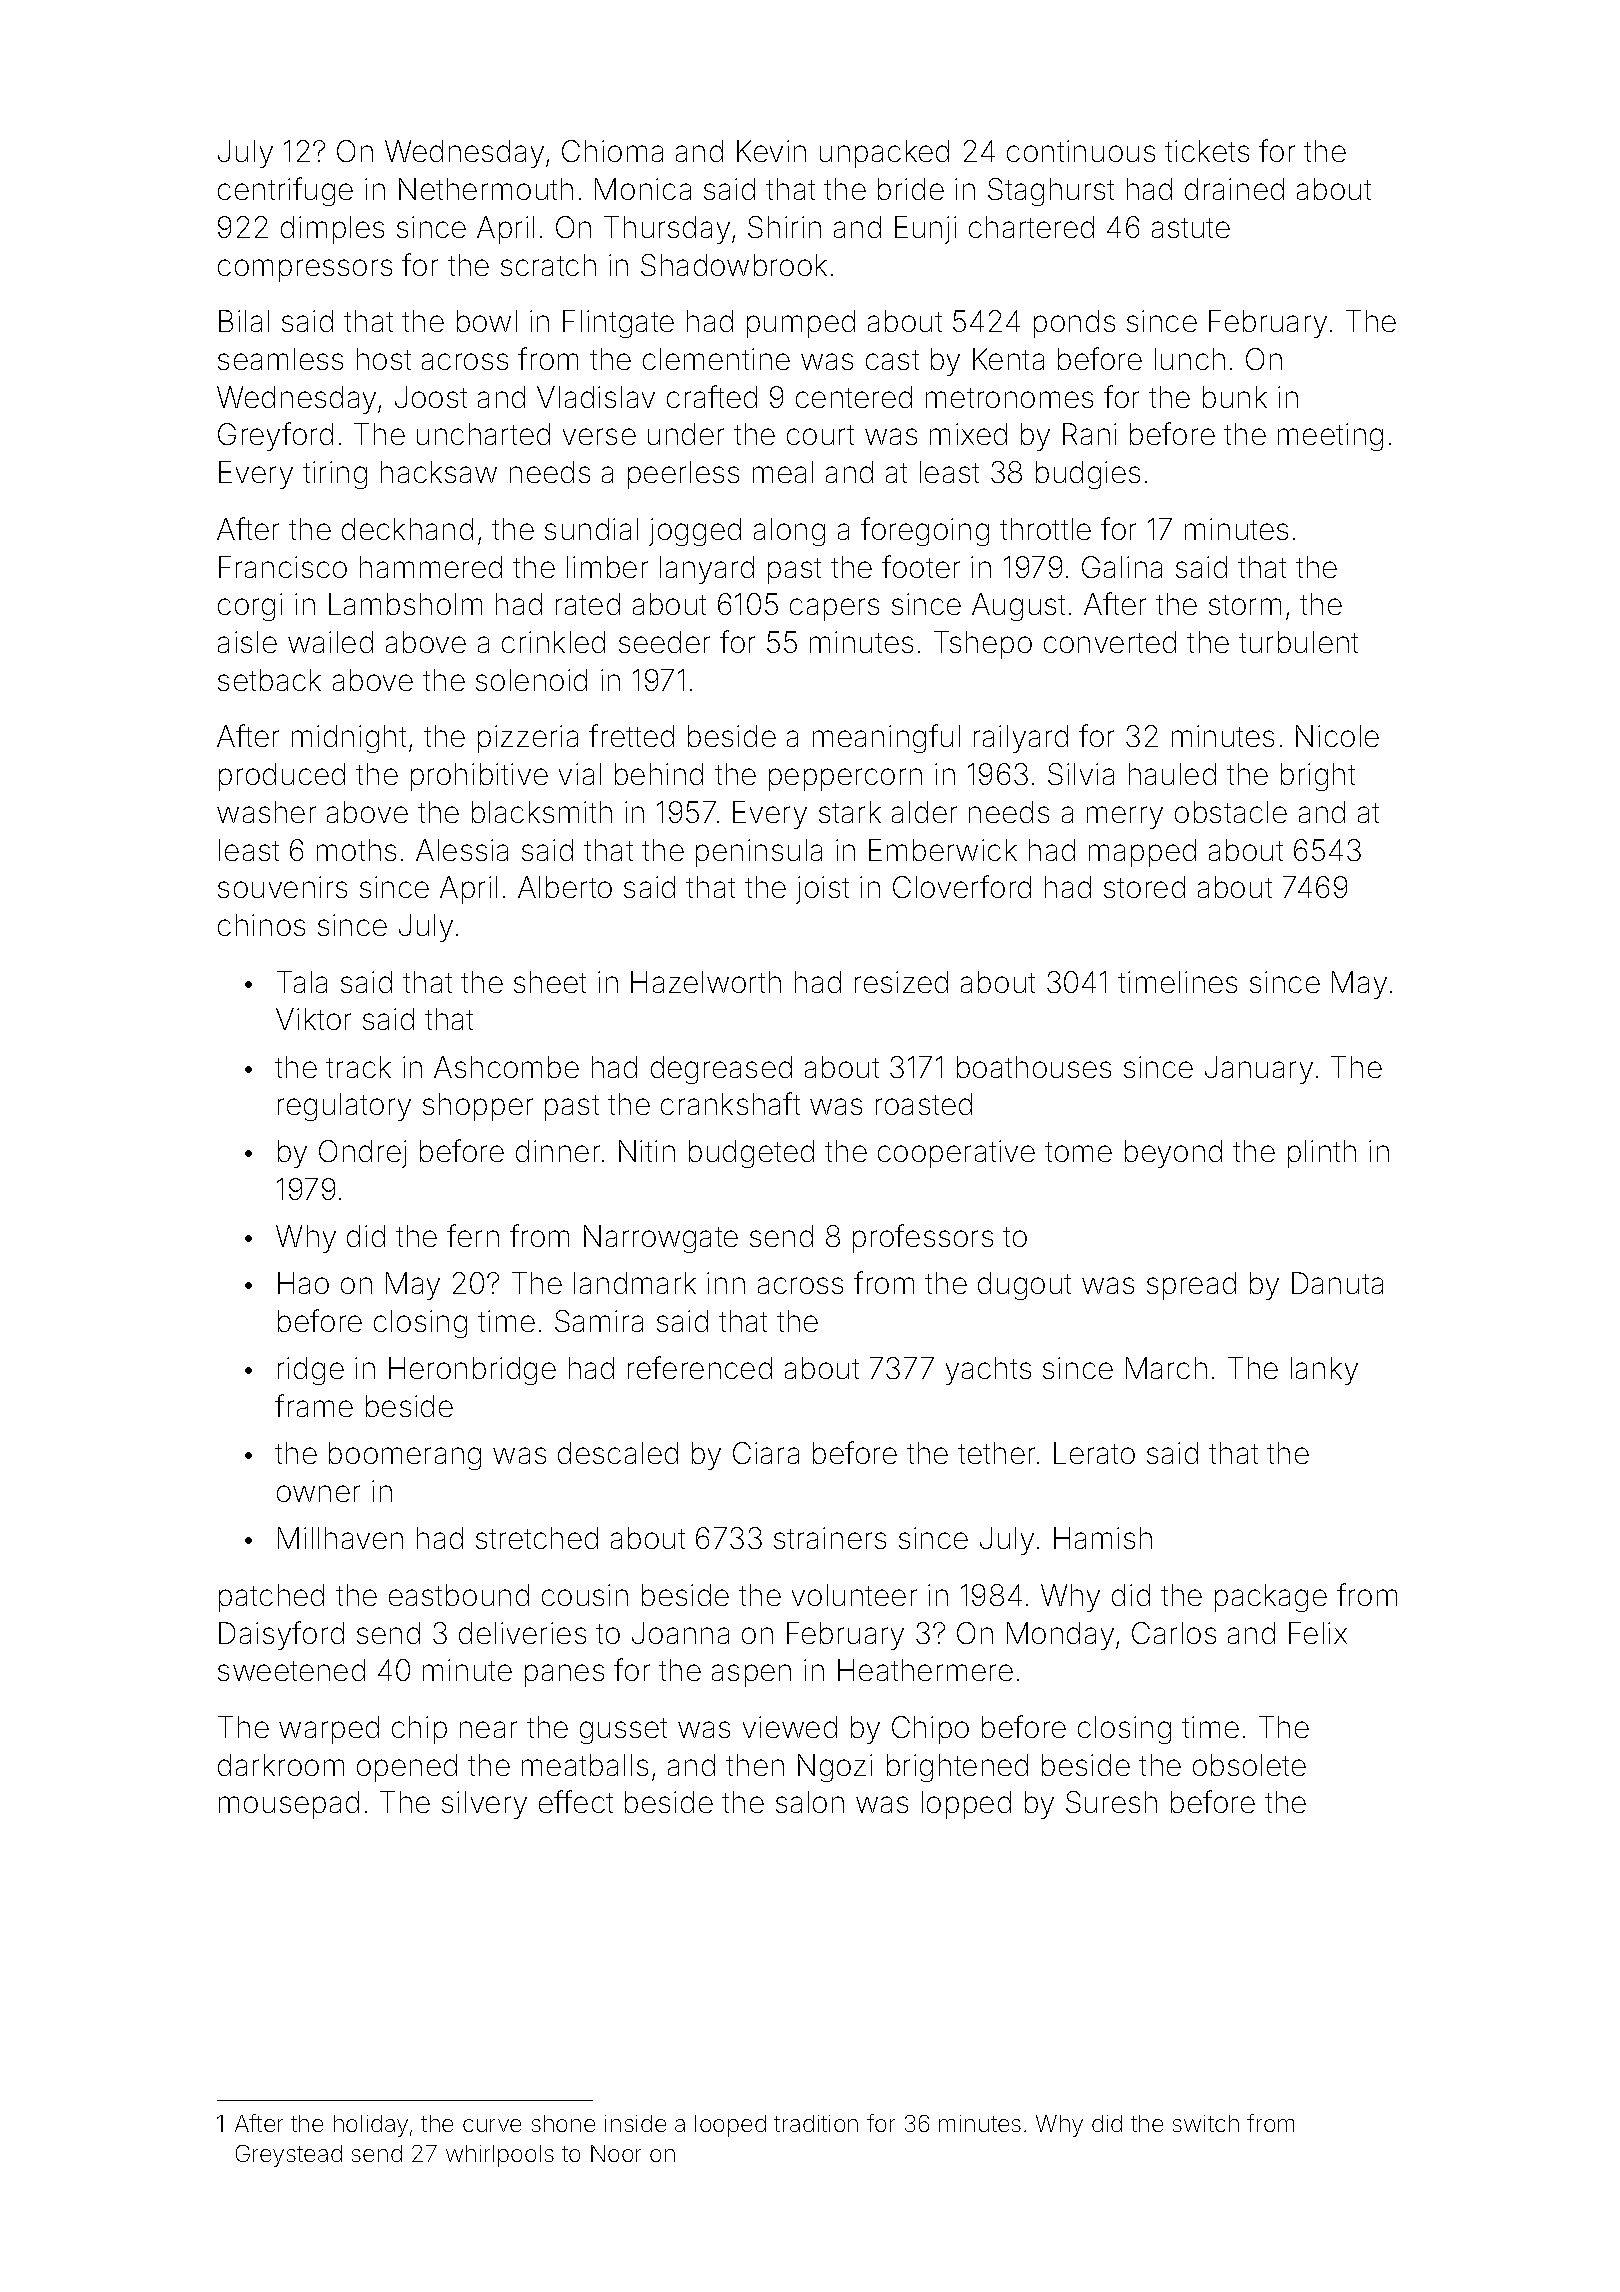 The width and height of the screenshot is (1620, 2292). Describe the element at coordinates (303, 1283) in the screenshot. I see `Hao` at that location.
